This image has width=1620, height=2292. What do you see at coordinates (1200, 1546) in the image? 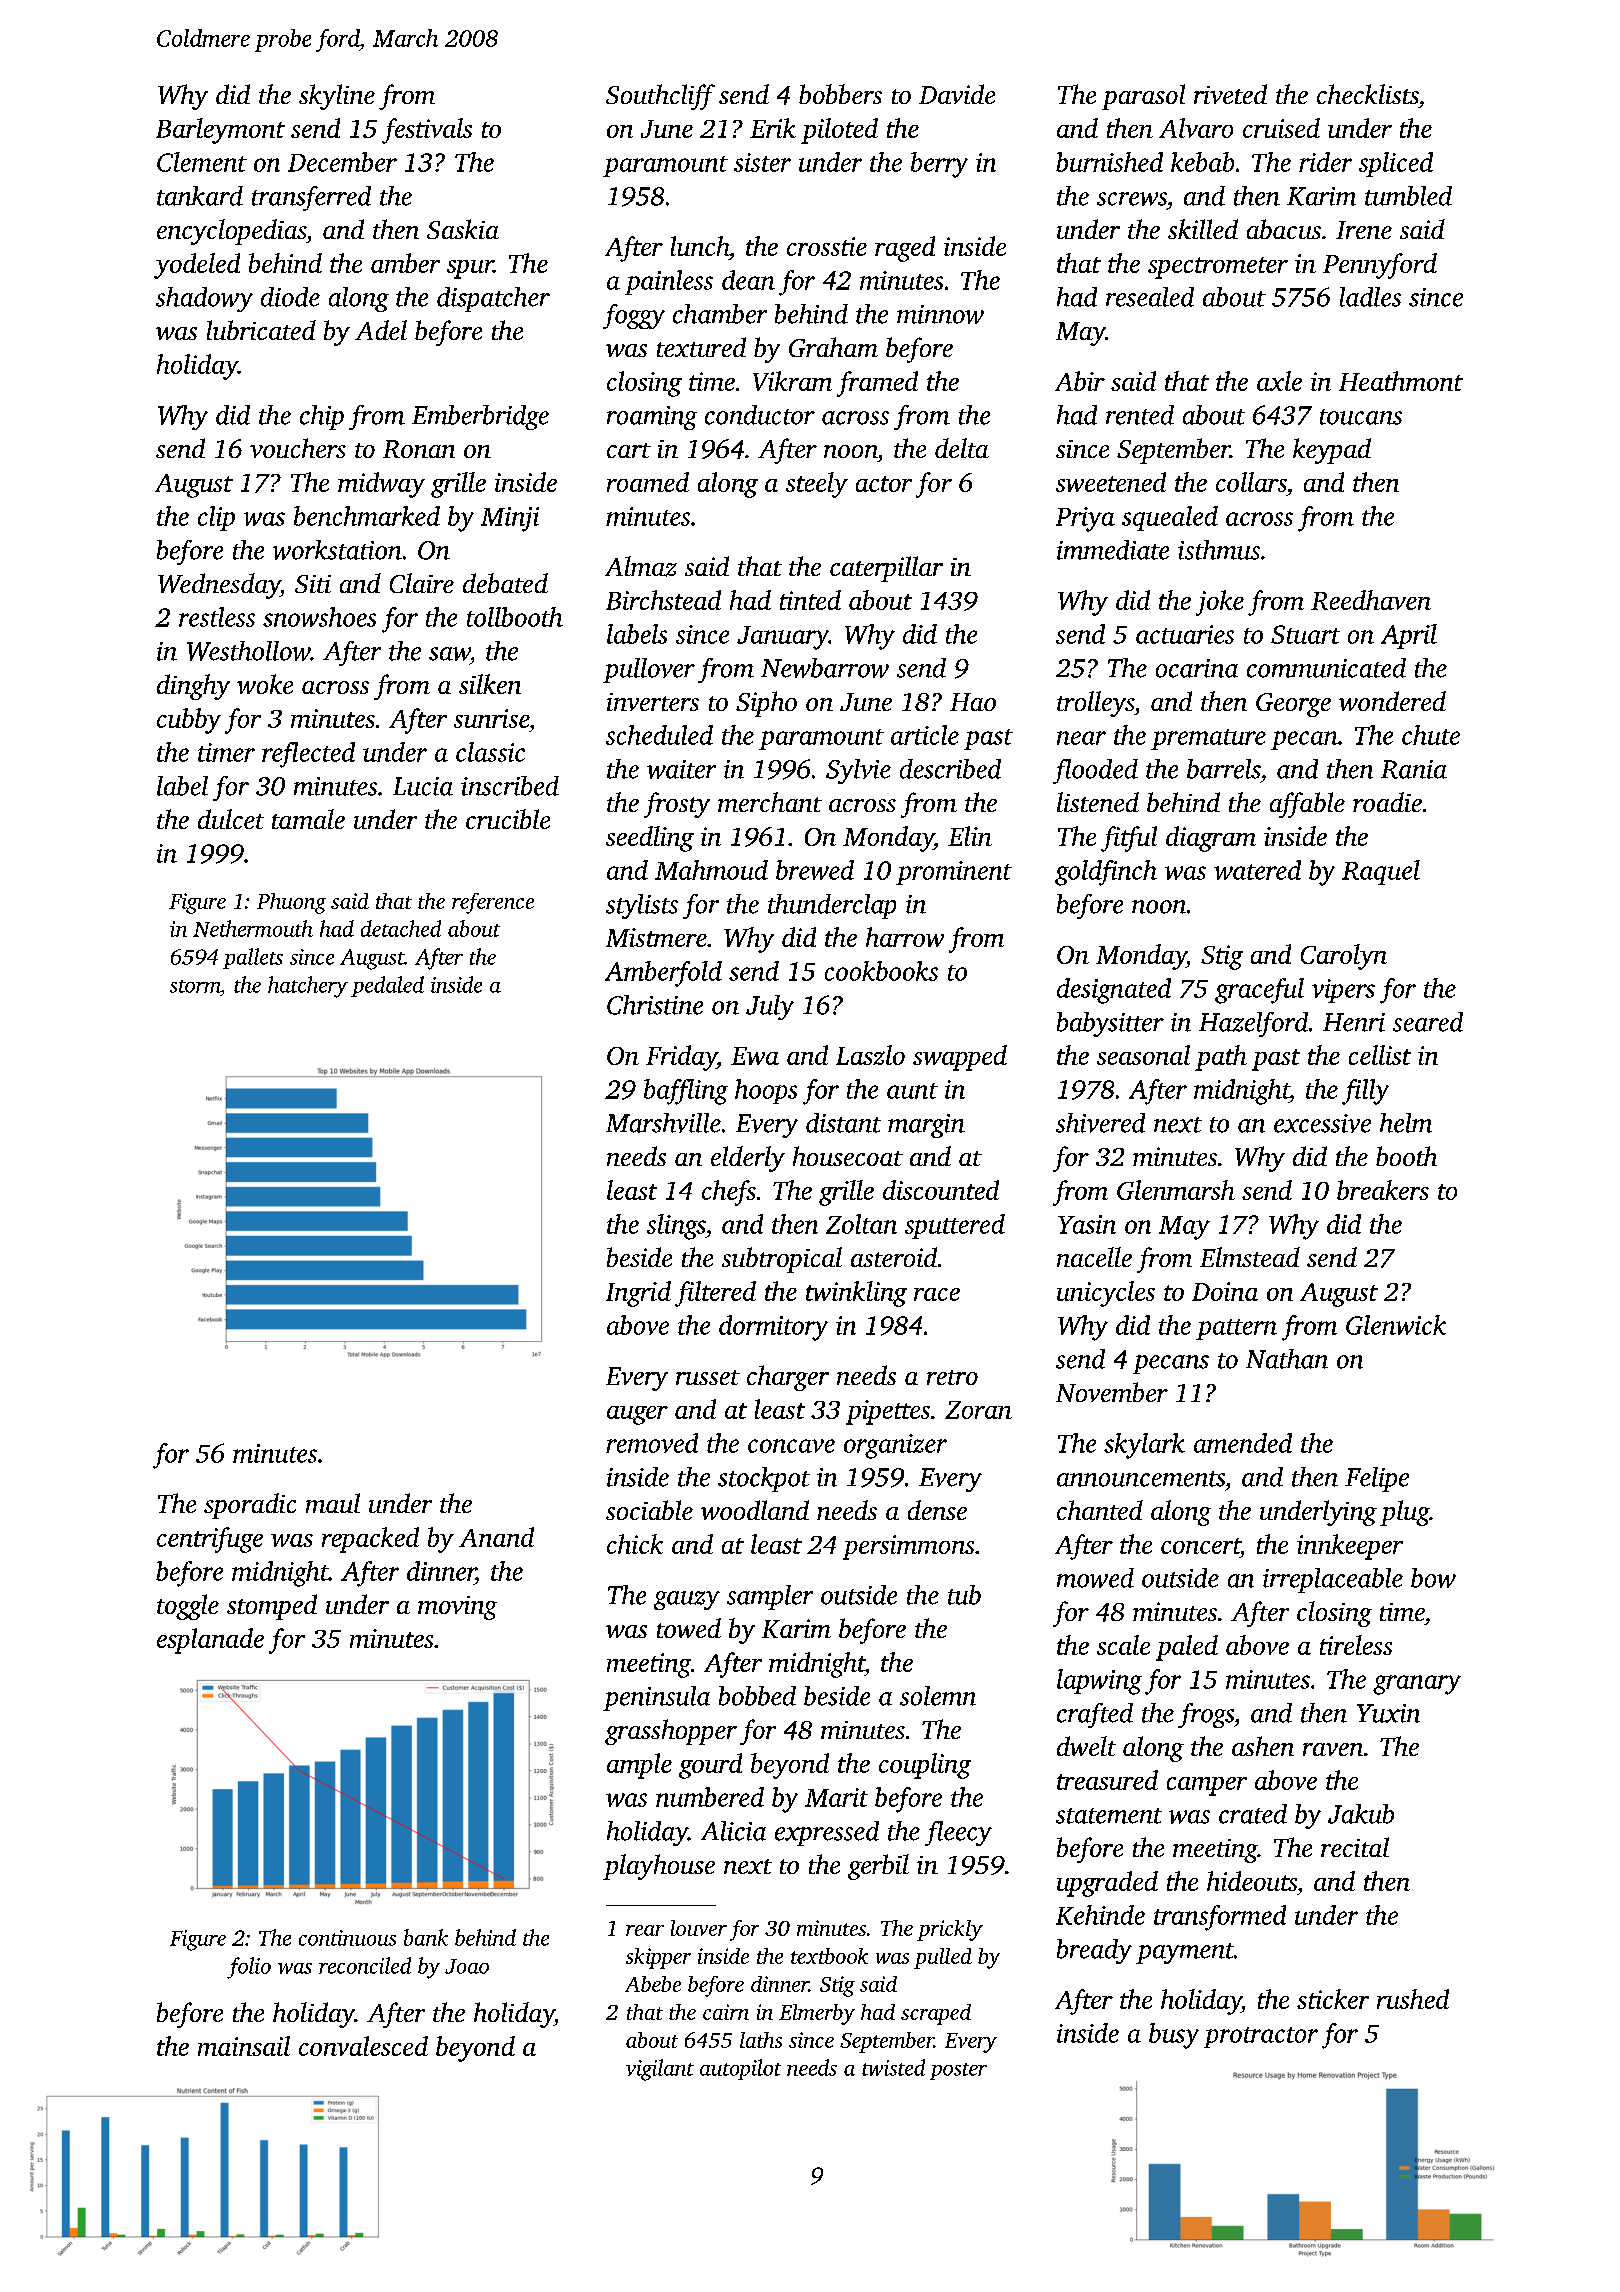
I see `concert` at bounding box center [1200, 1546].
